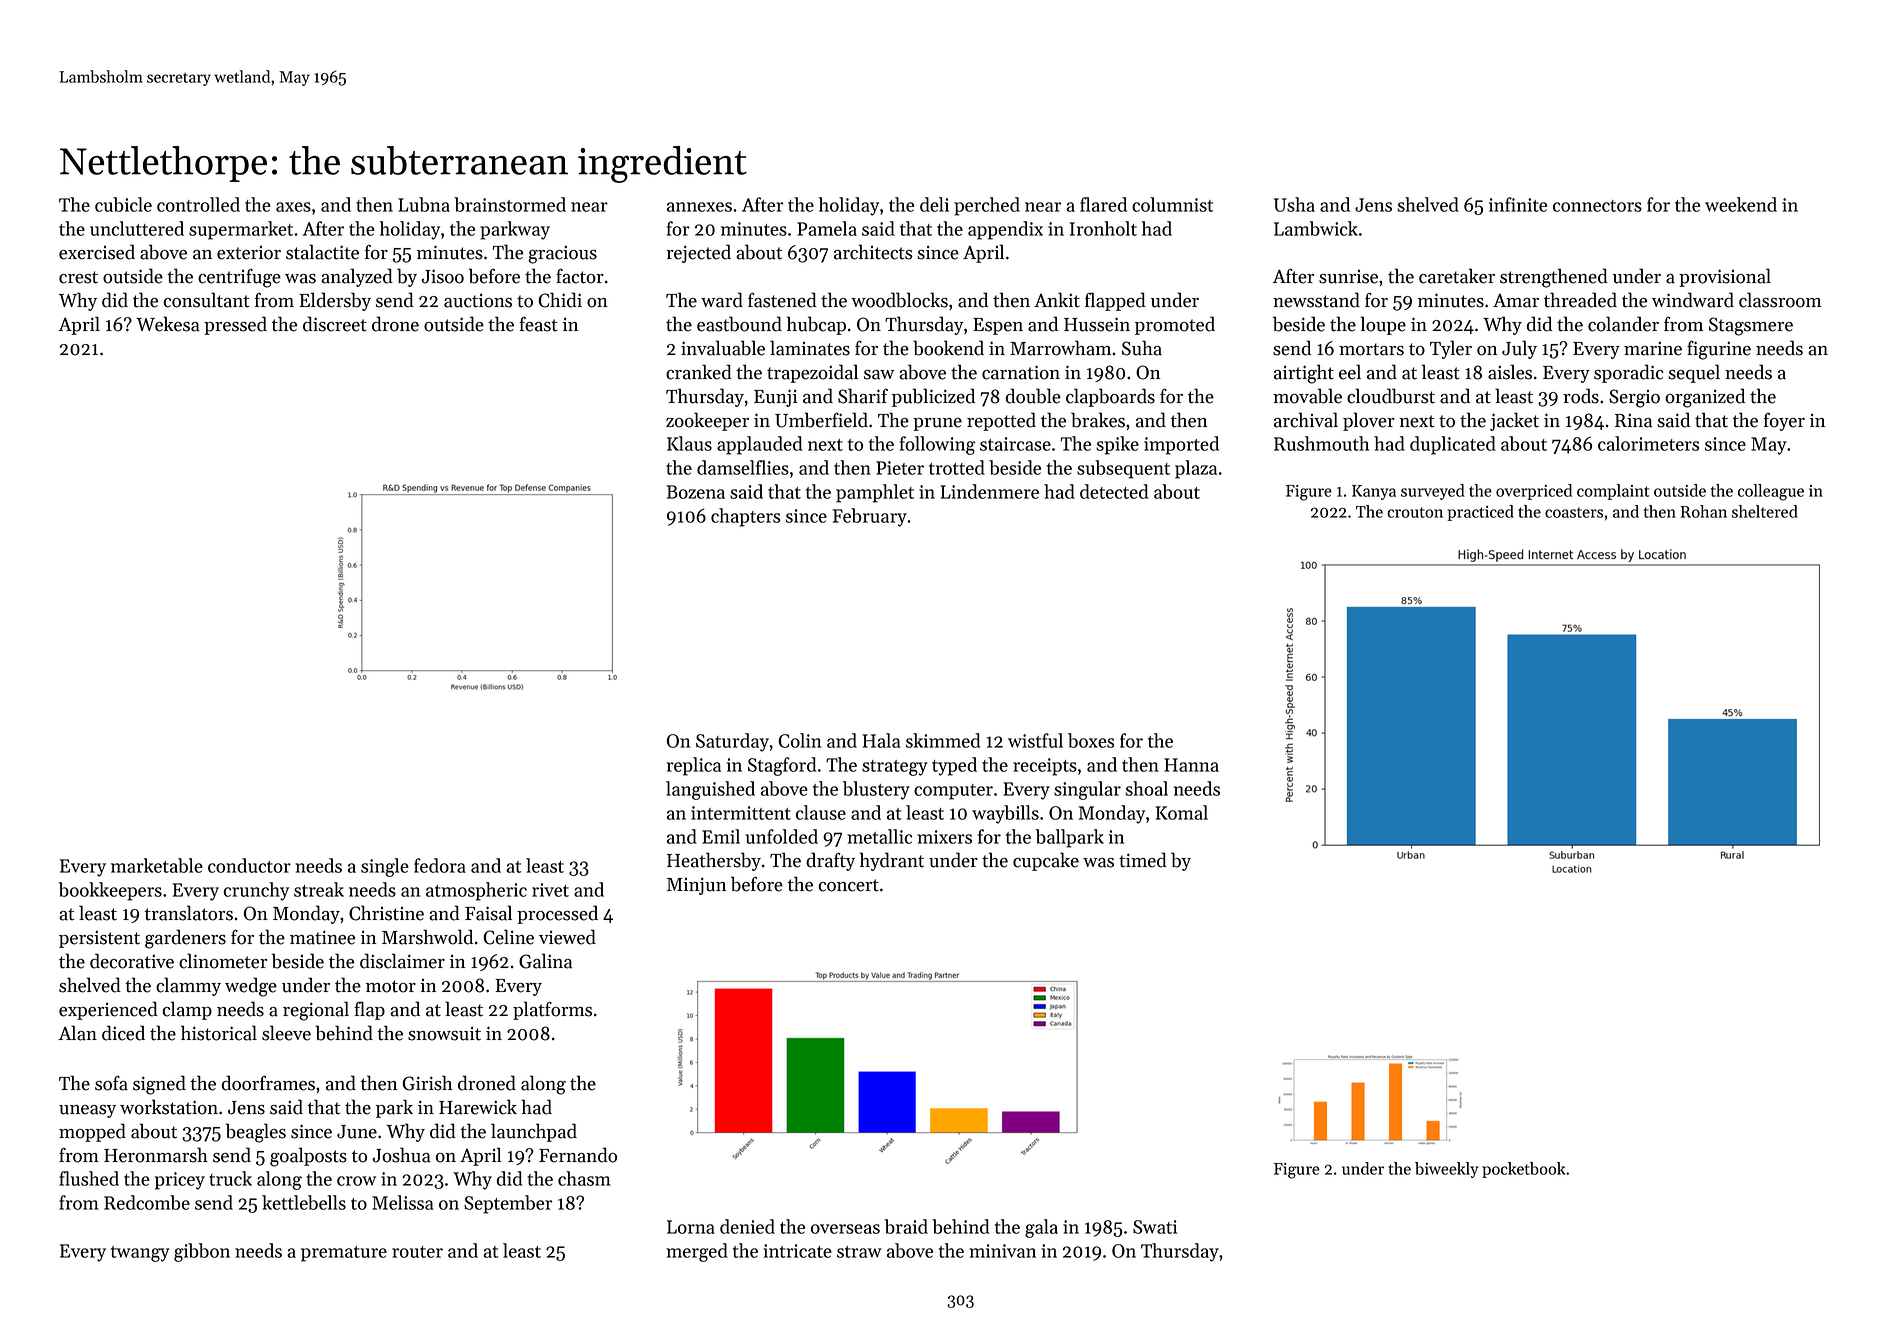 The height and width of the screenshot is (1339, 1894). What do you see at coordinates (1523, 1170) in the screenshot?
I see `pocketbook` at bounding box center [1523, 1170].
